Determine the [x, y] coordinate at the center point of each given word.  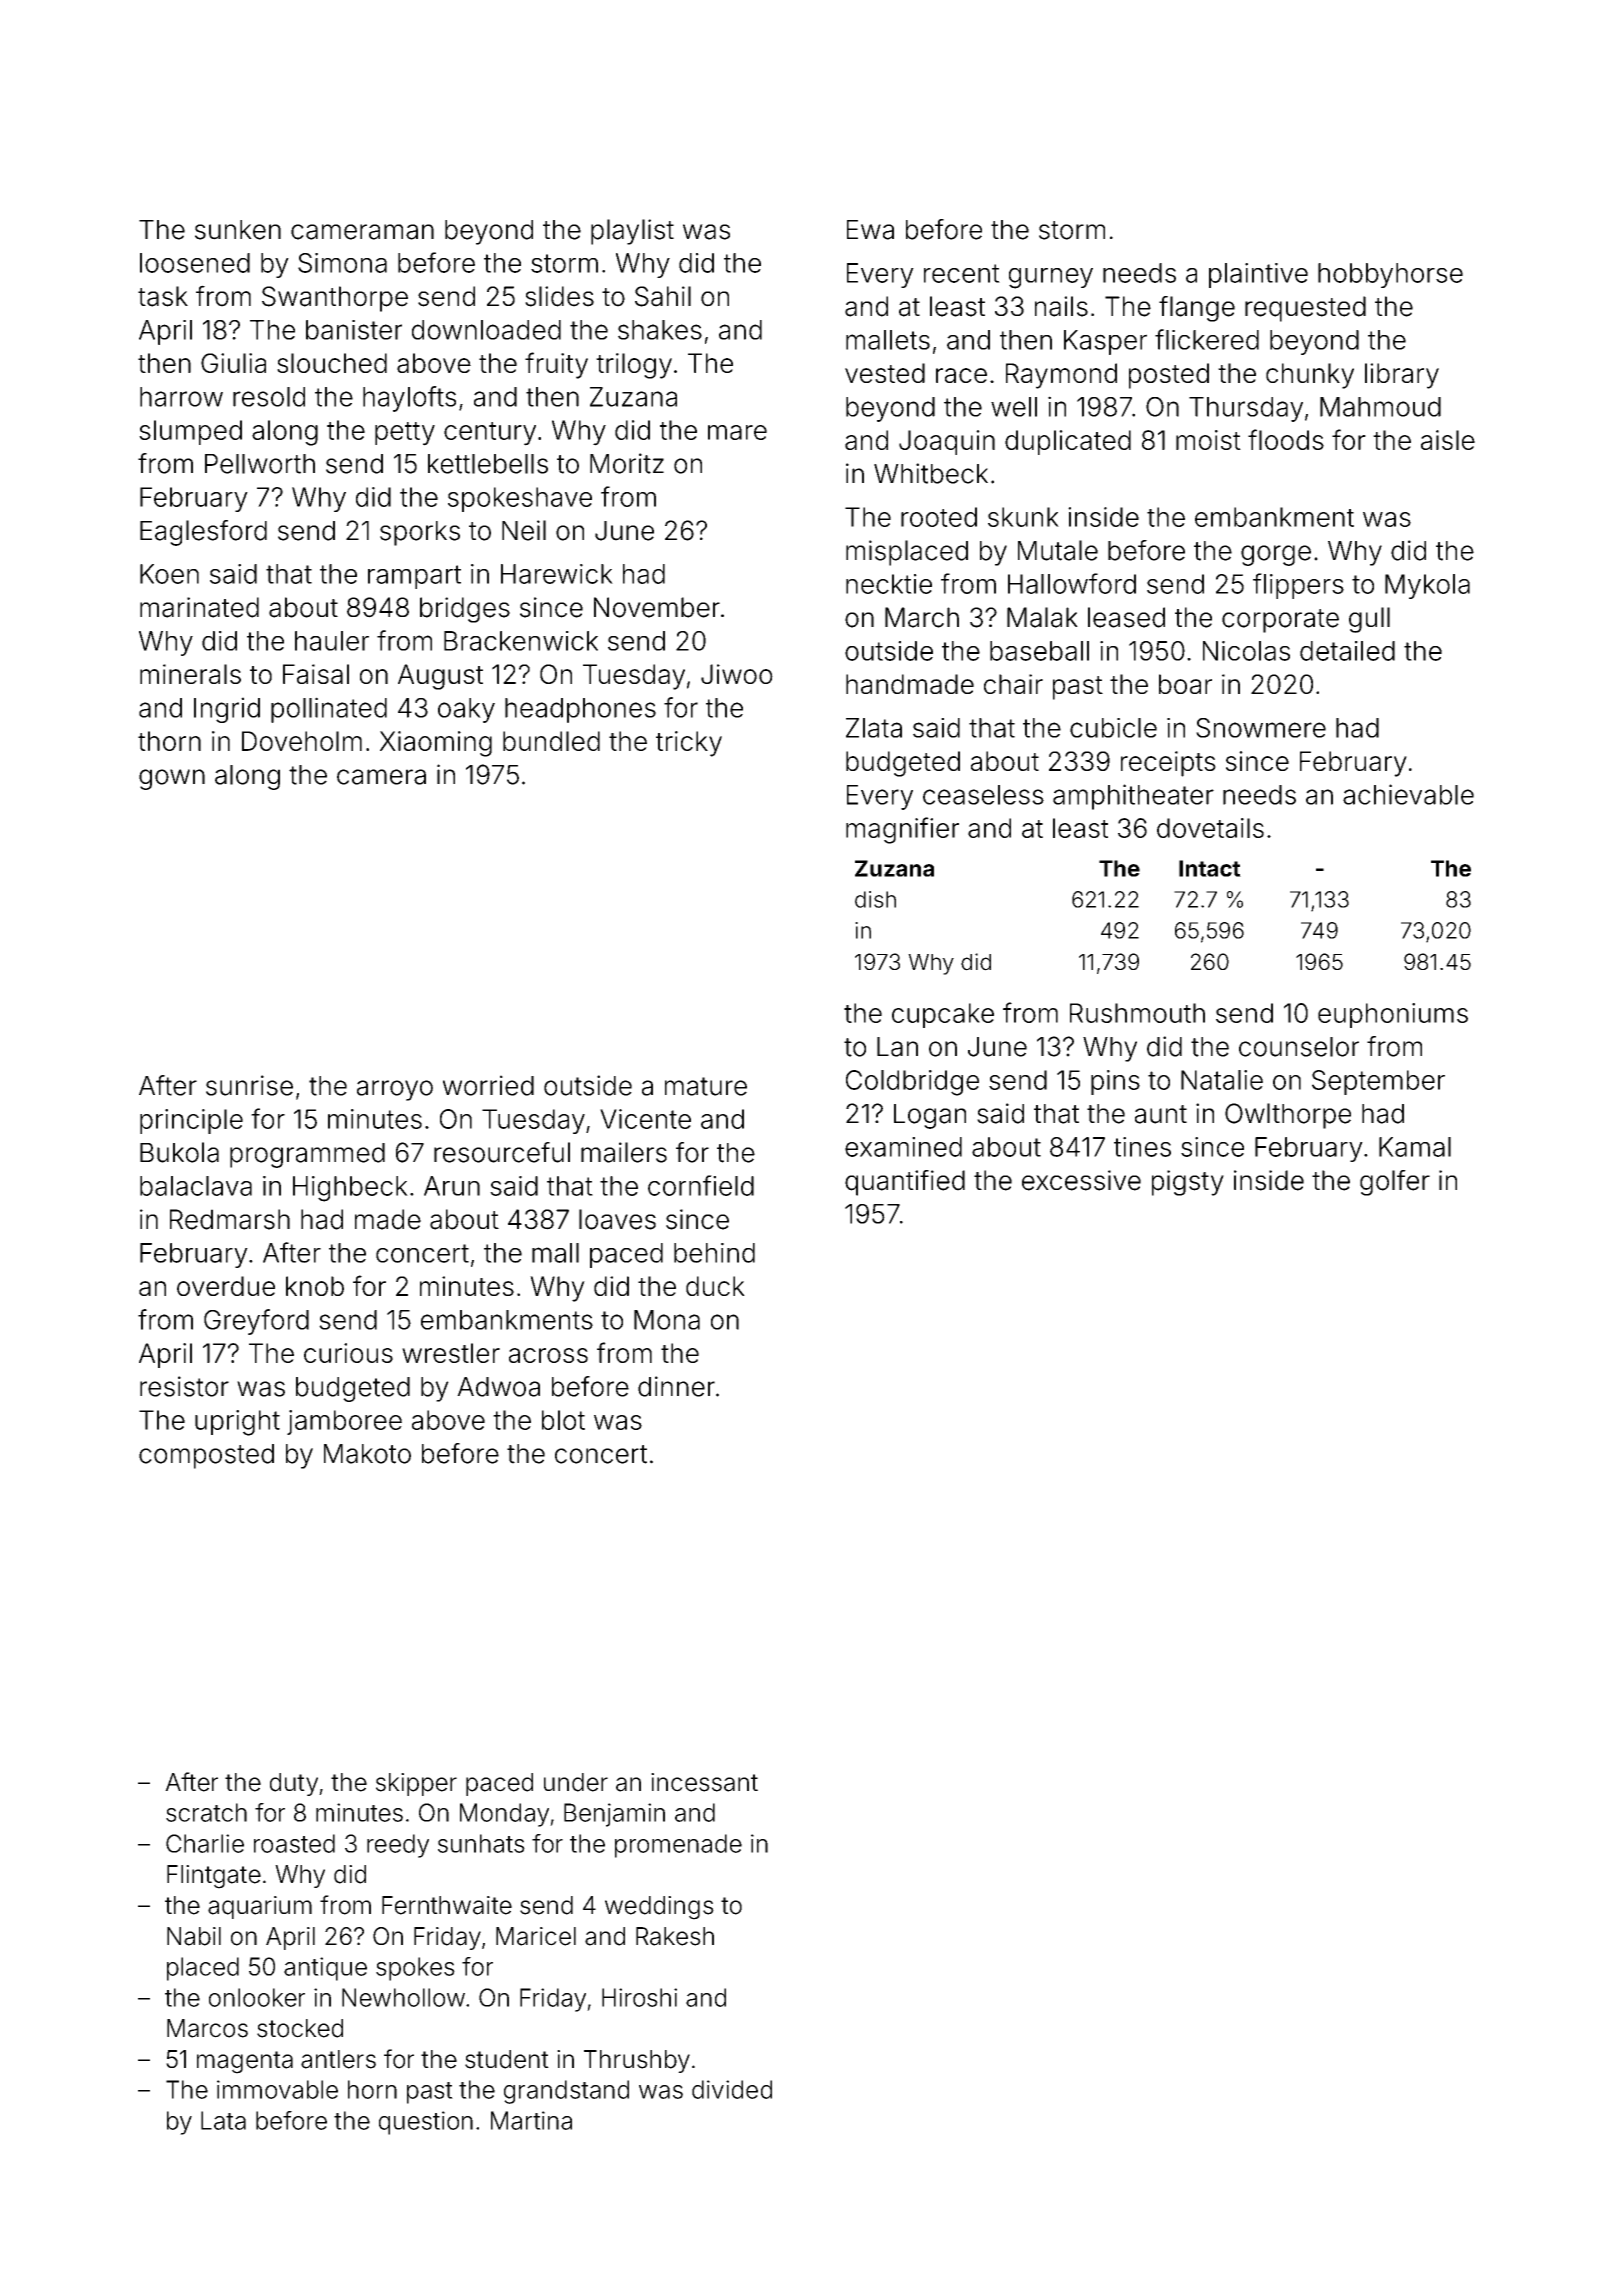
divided [732, 2089]
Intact [1210, 868]
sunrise [249, 1085]
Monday [504, 1815]
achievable [1408, 794]
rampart [414, 577]
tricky [689, 744]
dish [875, 899]
